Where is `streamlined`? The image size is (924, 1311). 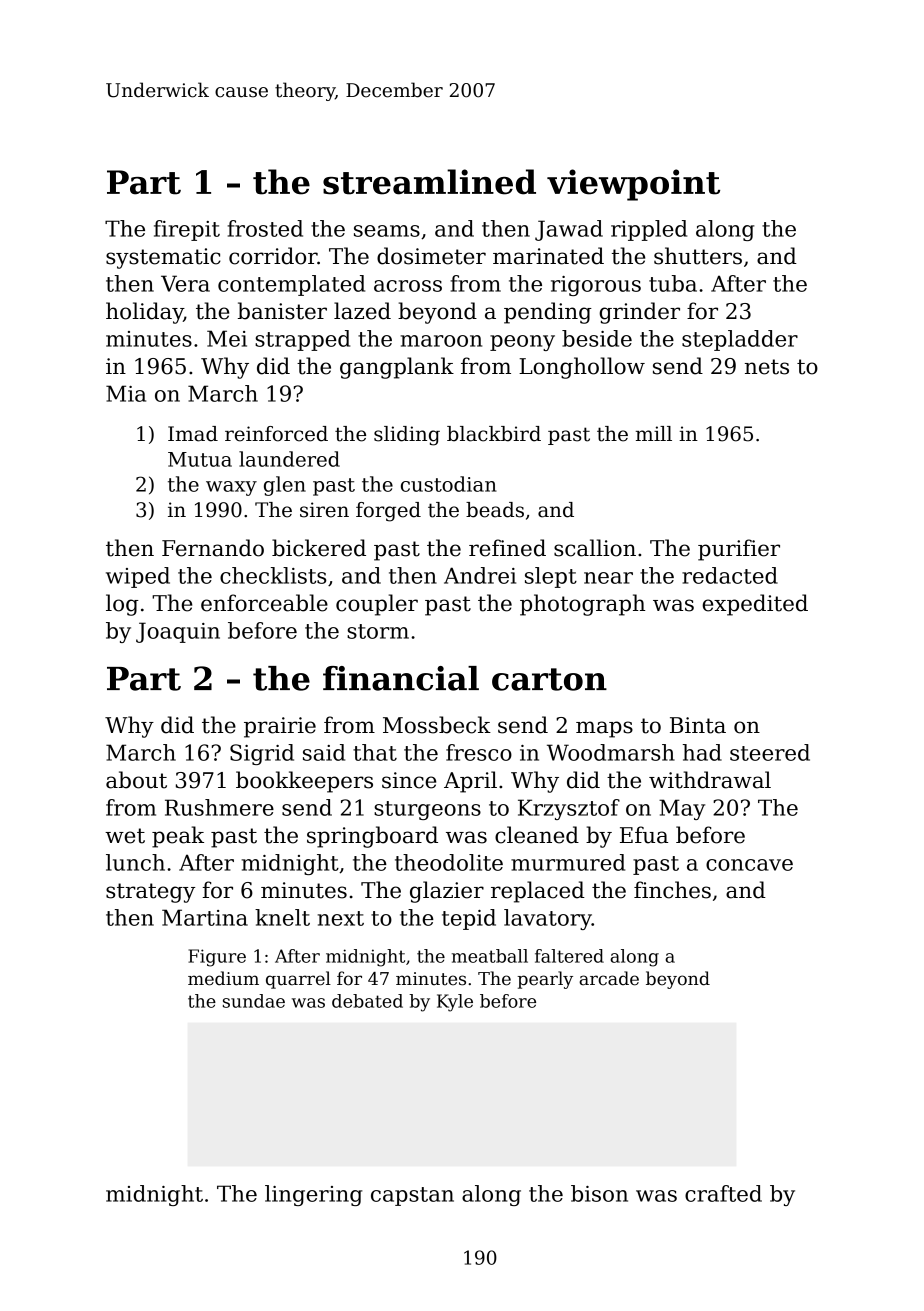
streamlined is located at coordinates (429, 182).
